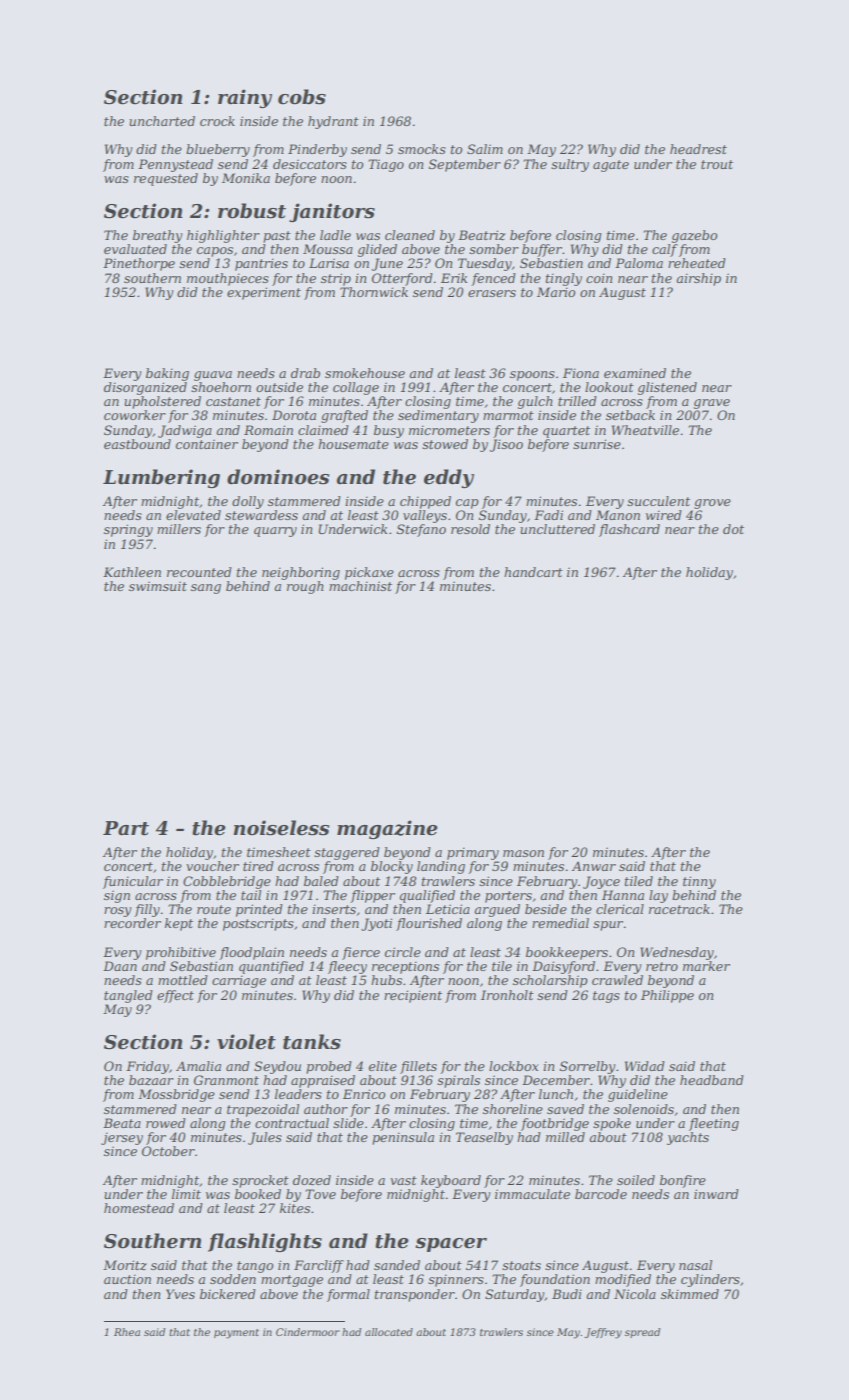  I want to click on tinny, so click(699, 882).
